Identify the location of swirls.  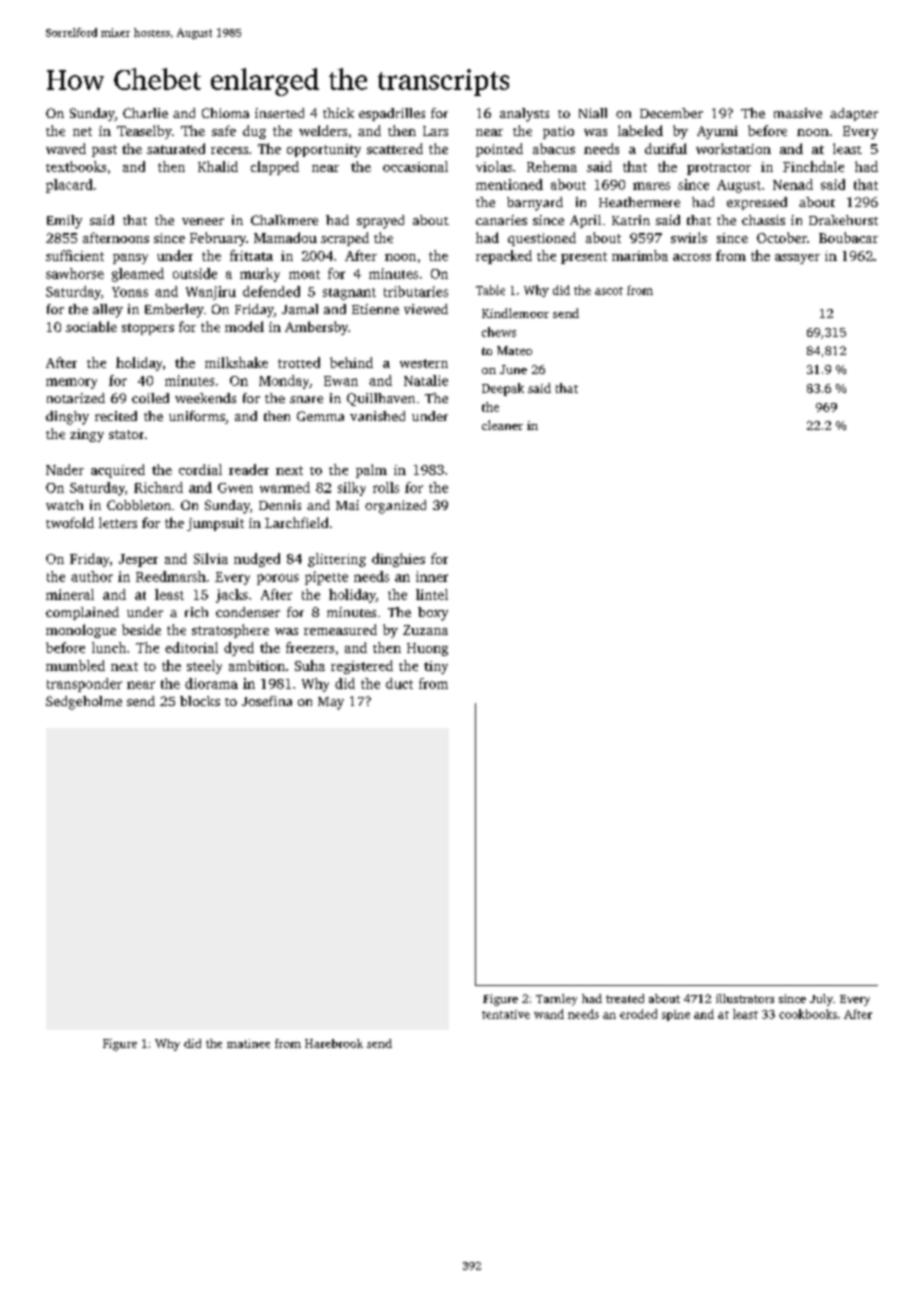
(689, 237).
